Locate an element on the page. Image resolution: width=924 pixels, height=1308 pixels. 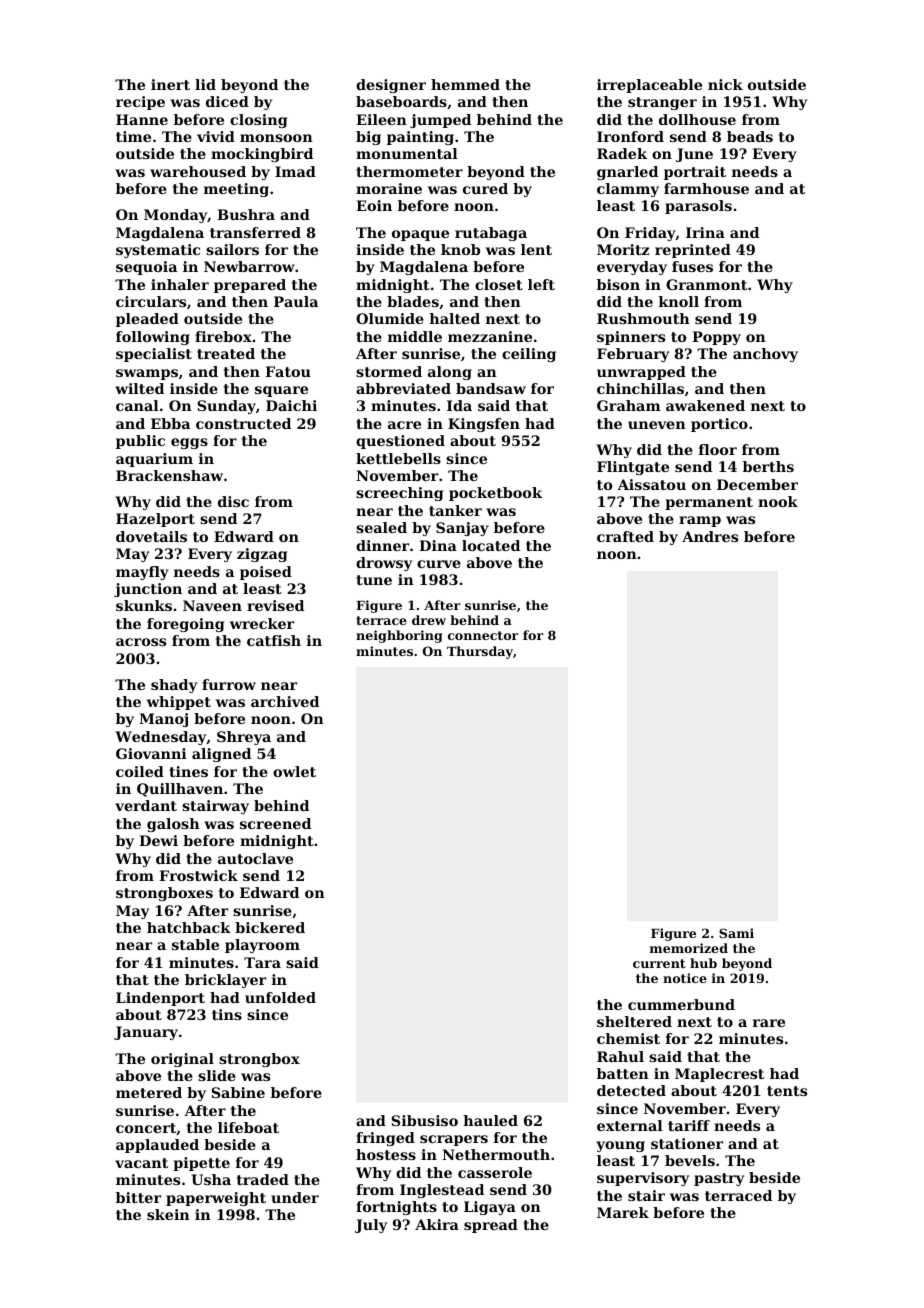
bitter is located at coordinates (138, 1197).
